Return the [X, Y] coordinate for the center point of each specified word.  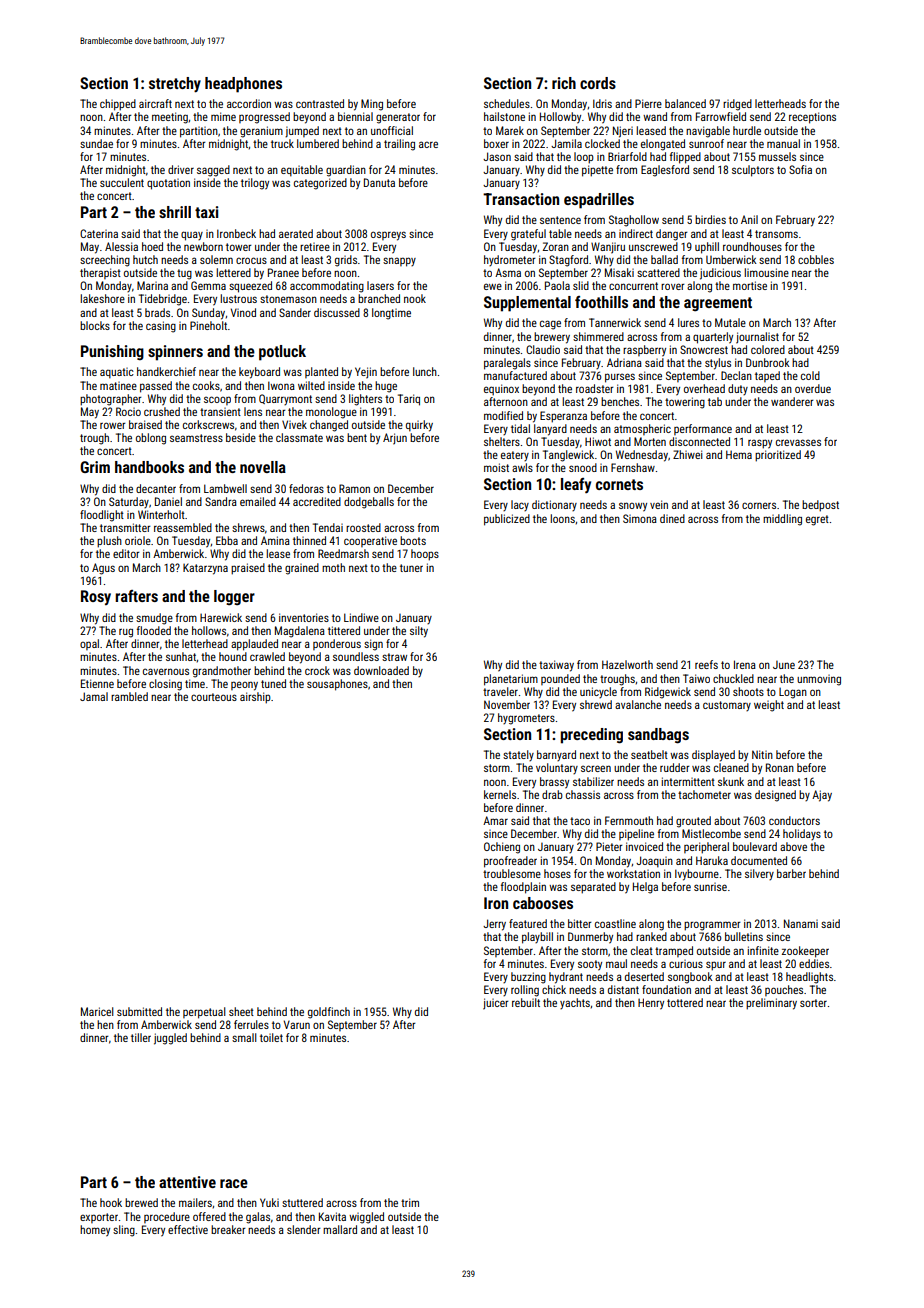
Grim [95, 467]
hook [111, 1202]
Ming [372, 105]
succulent [122, 182]
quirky [419, 426]
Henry [651, 1004]
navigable [708, 132]
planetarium [511, 680]
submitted [139, 1011]
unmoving [819, 680]
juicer [496, 1004]
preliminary [771, 1004]
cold [810, 375]
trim [410, 1202]
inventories [304, 617]
